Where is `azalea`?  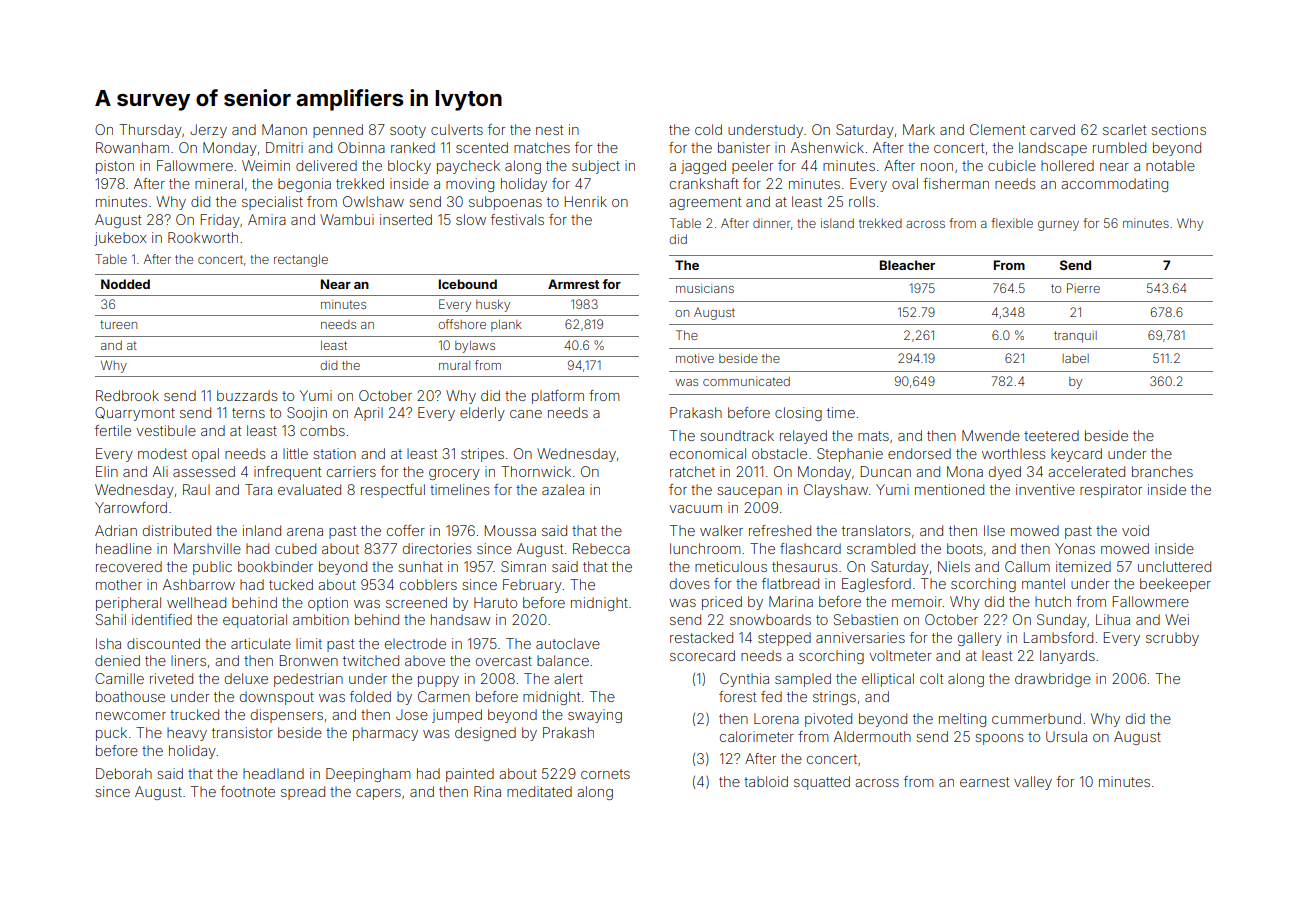 azalea is located at coordinates (563, 489).
